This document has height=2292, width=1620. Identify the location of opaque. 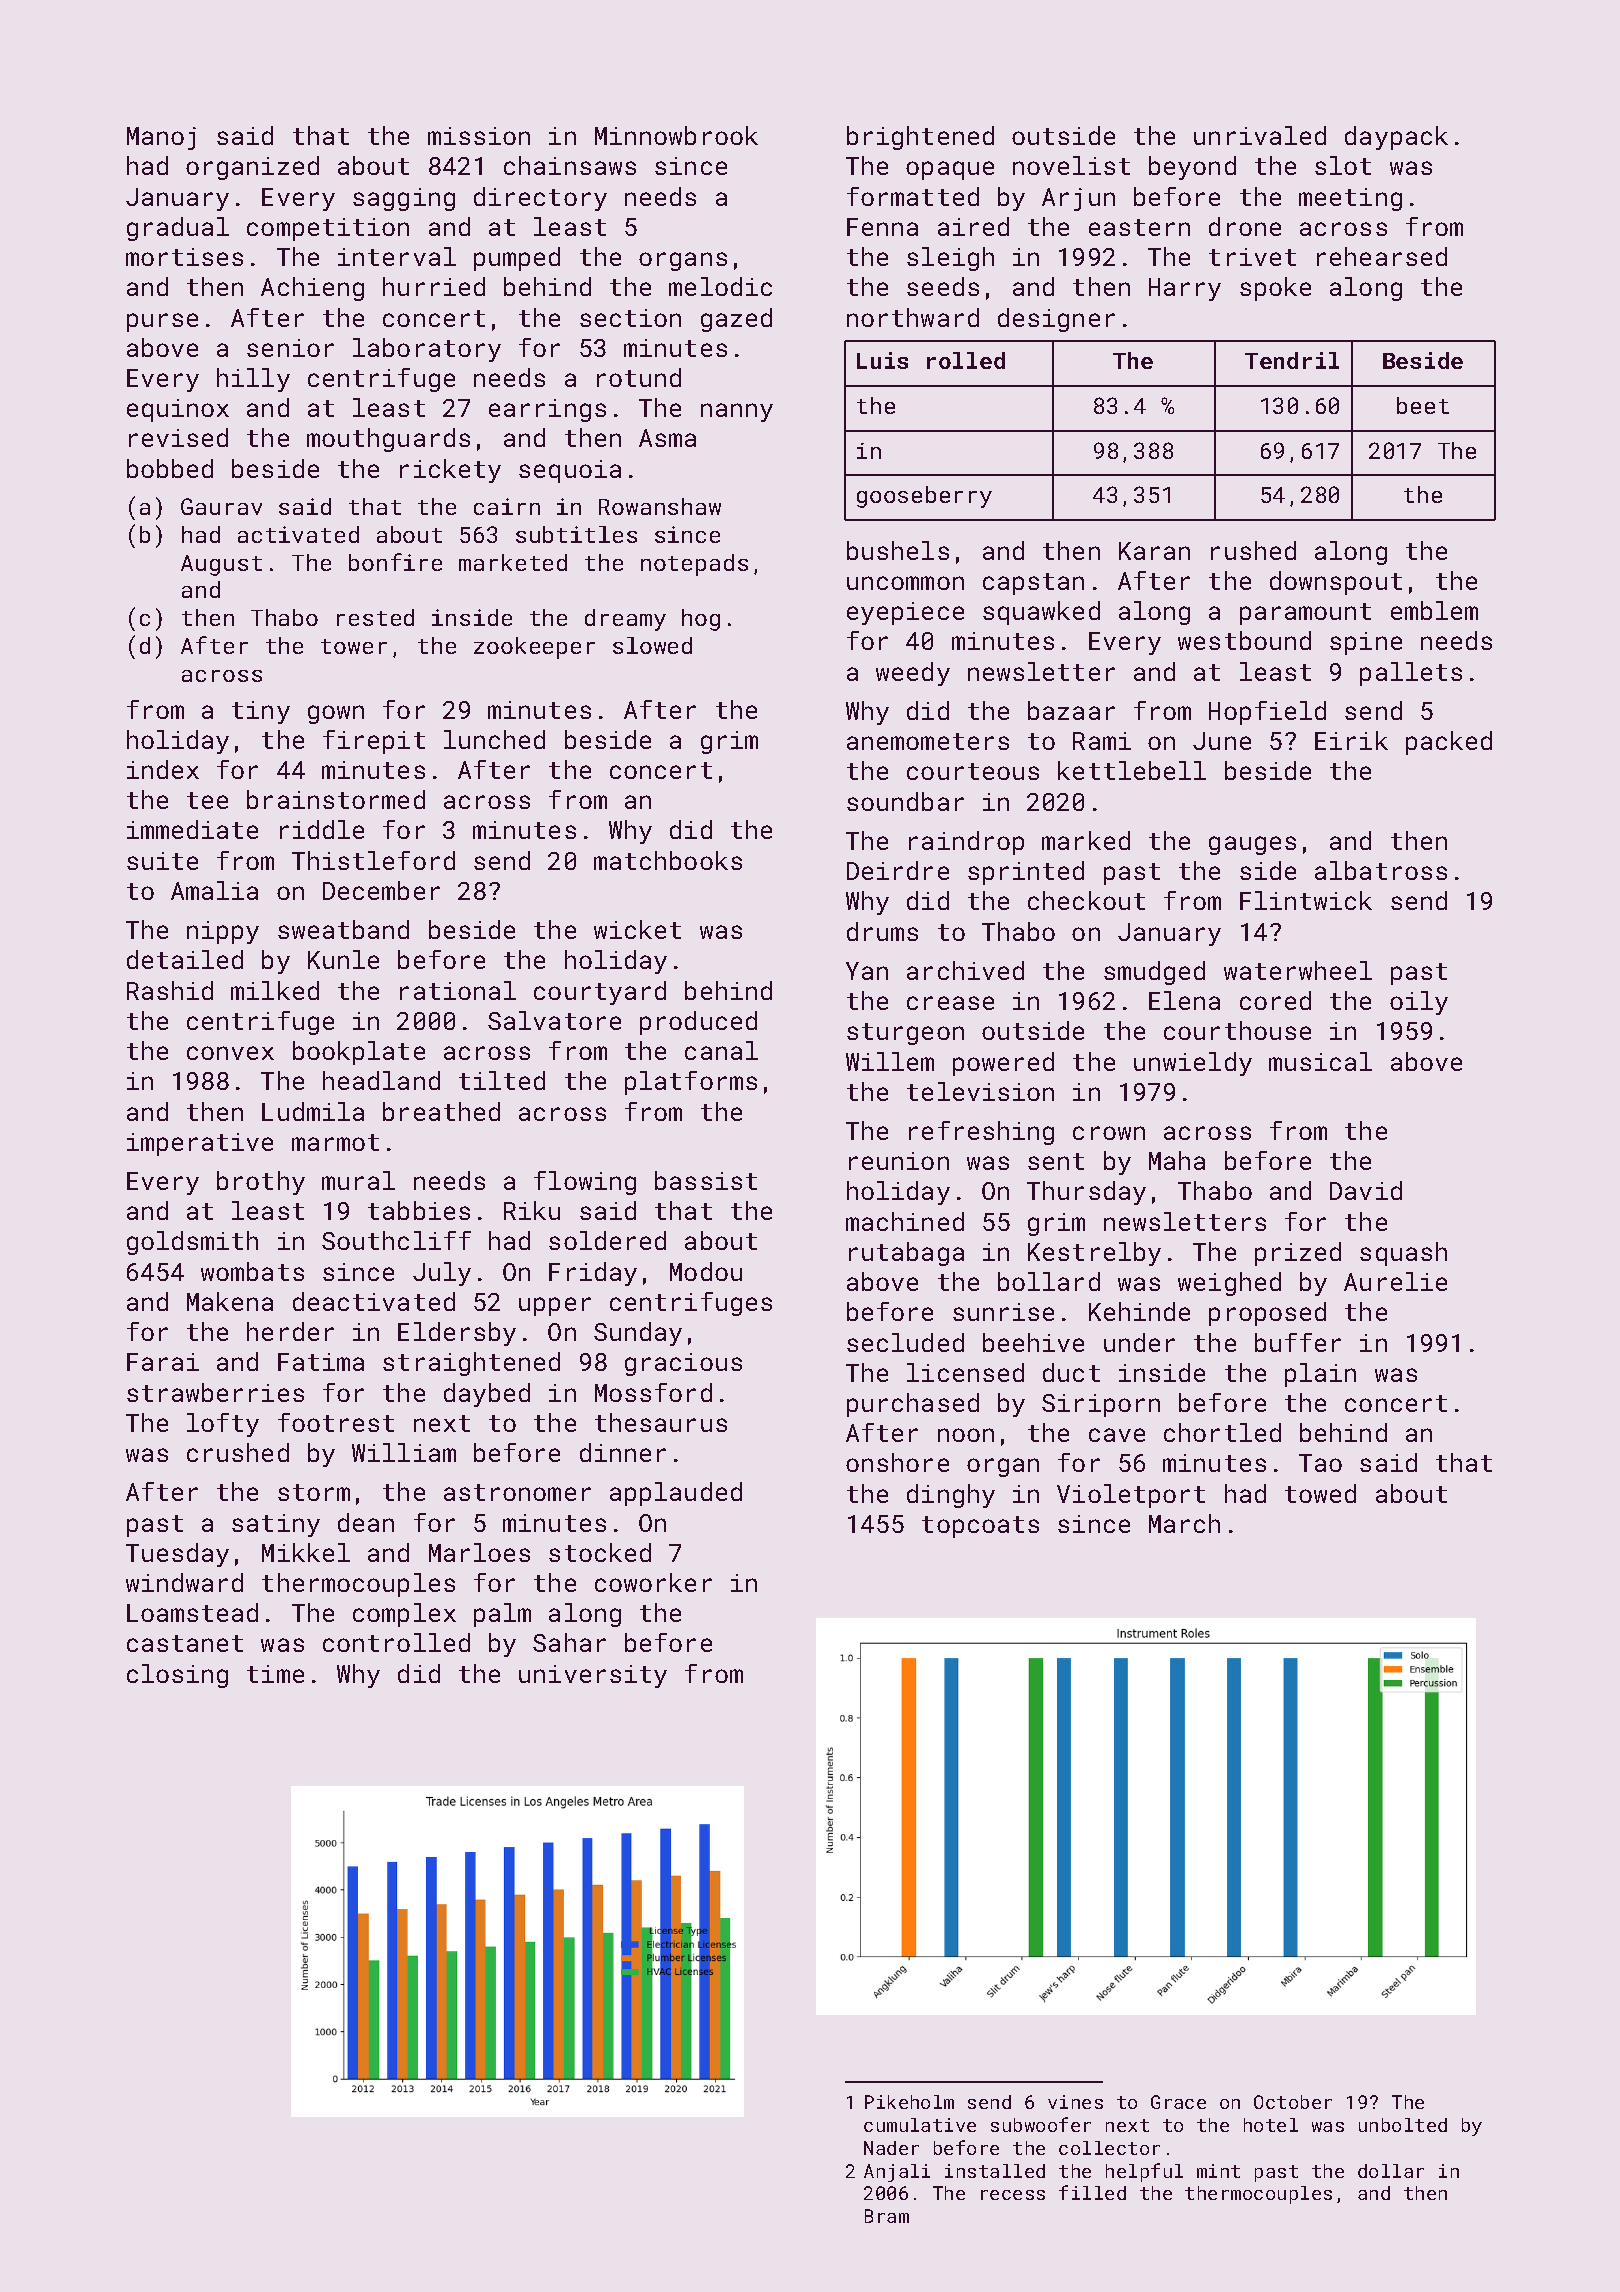
(950, 170).
